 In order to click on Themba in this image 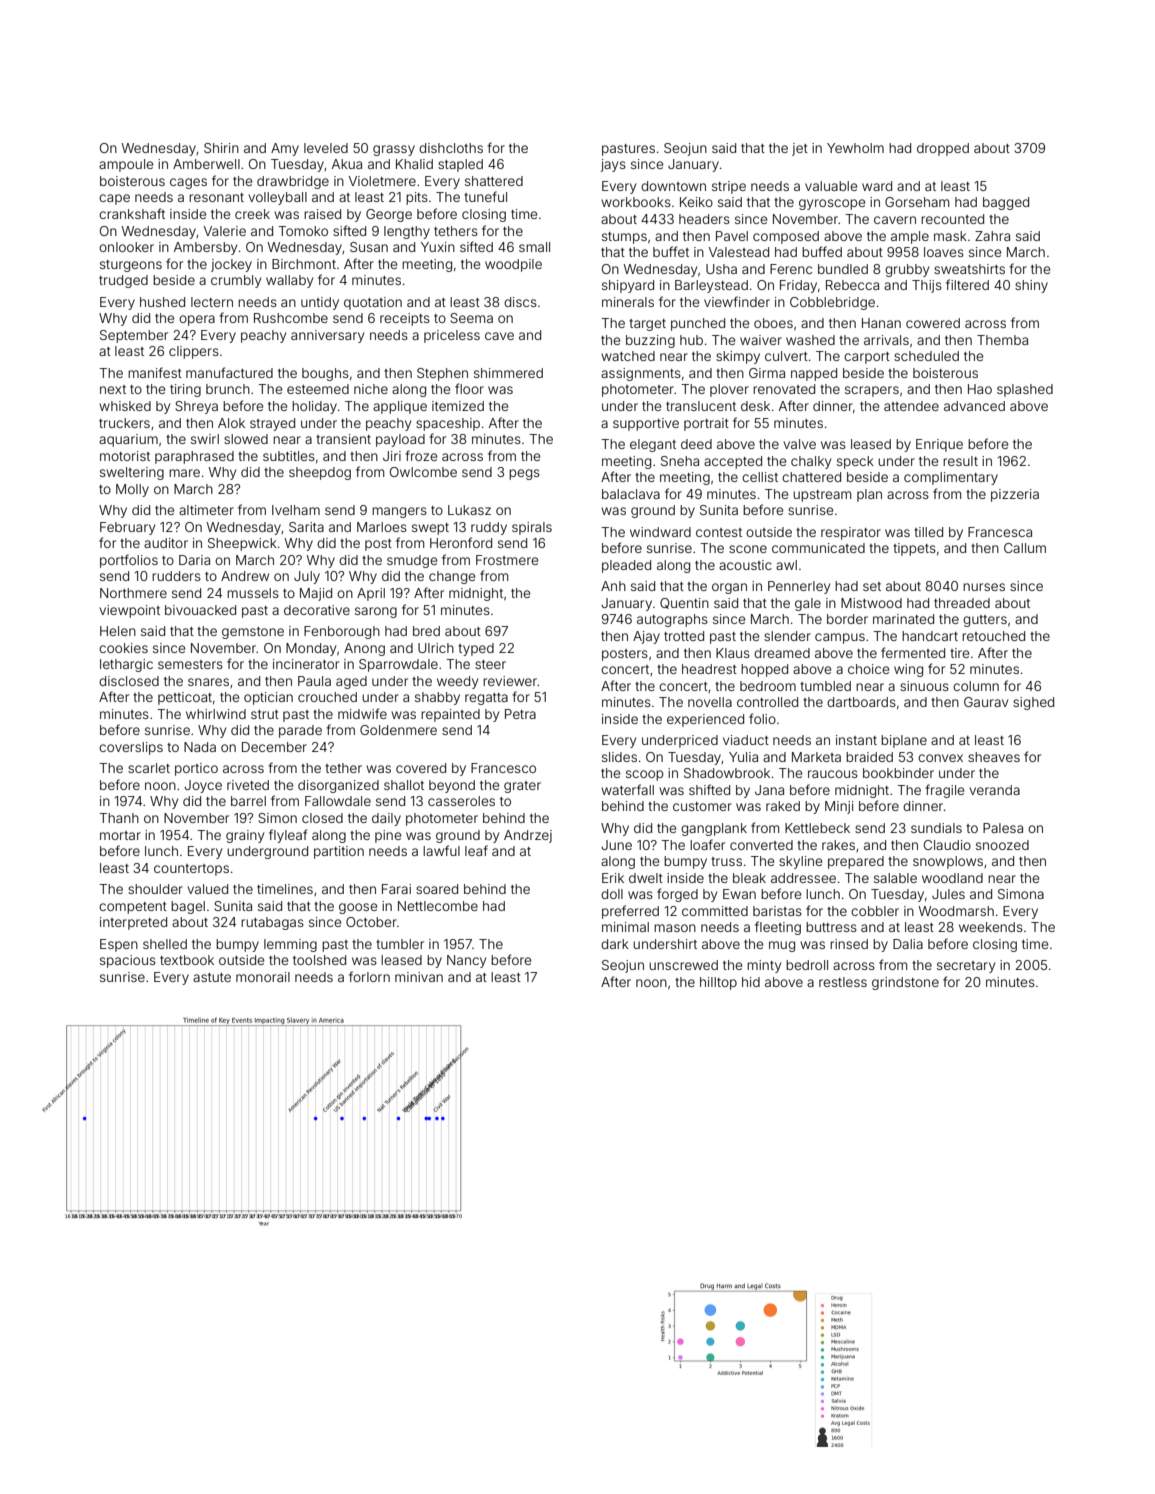, I will do `click(1002, 340)`.
